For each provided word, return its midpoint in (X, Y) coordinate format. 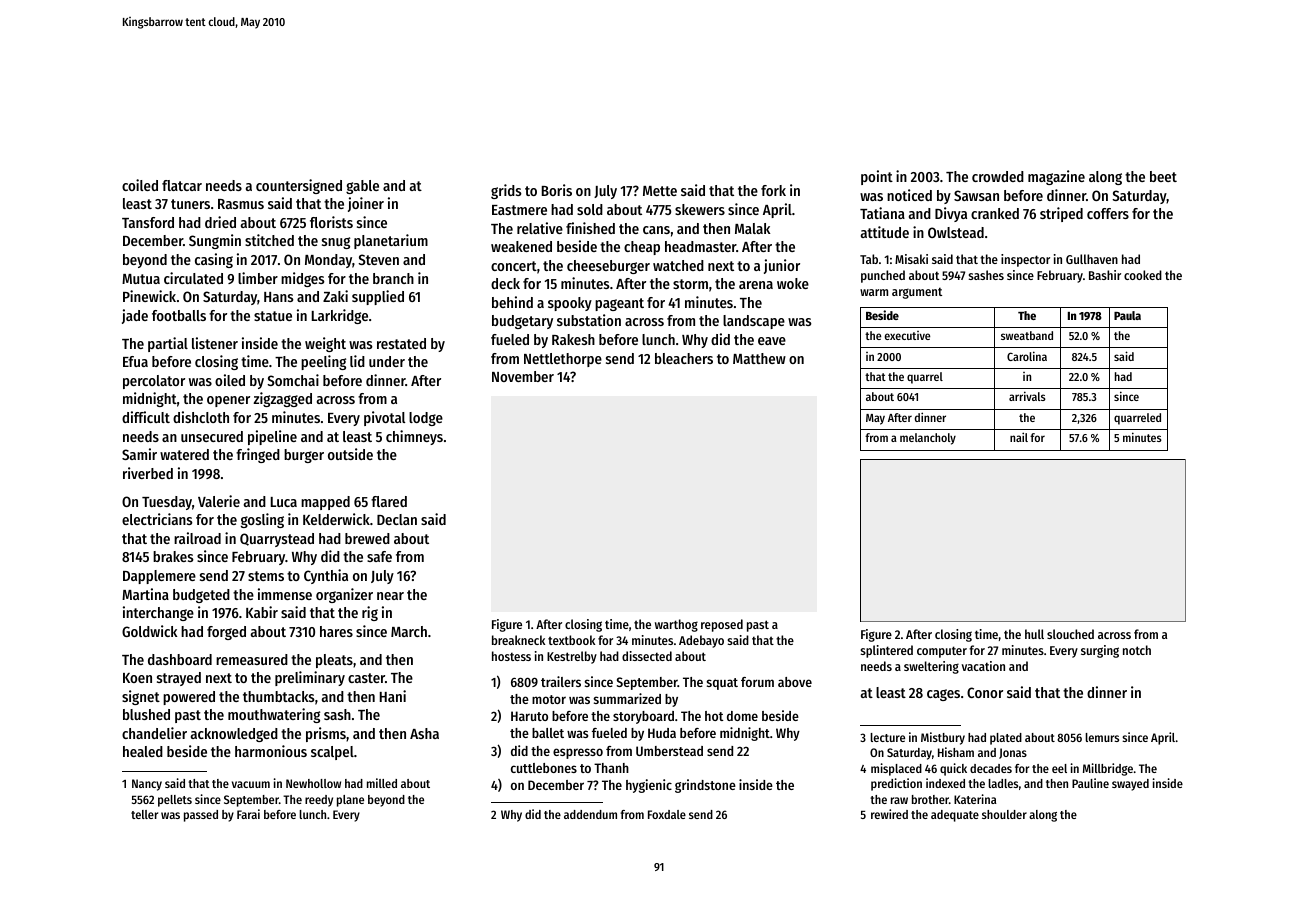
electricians (157, 519)
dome (742, 716)
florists (331, 222)
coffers (1108, 213)
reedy (319, 801)
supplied (378, 297)
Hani (393, 696)
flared (389, 501)
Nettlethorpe (563, 360)
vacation (983, 666)
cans (656, 230)
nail (1019, 437)
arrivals (1027, 396)
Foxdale (667, 814)
